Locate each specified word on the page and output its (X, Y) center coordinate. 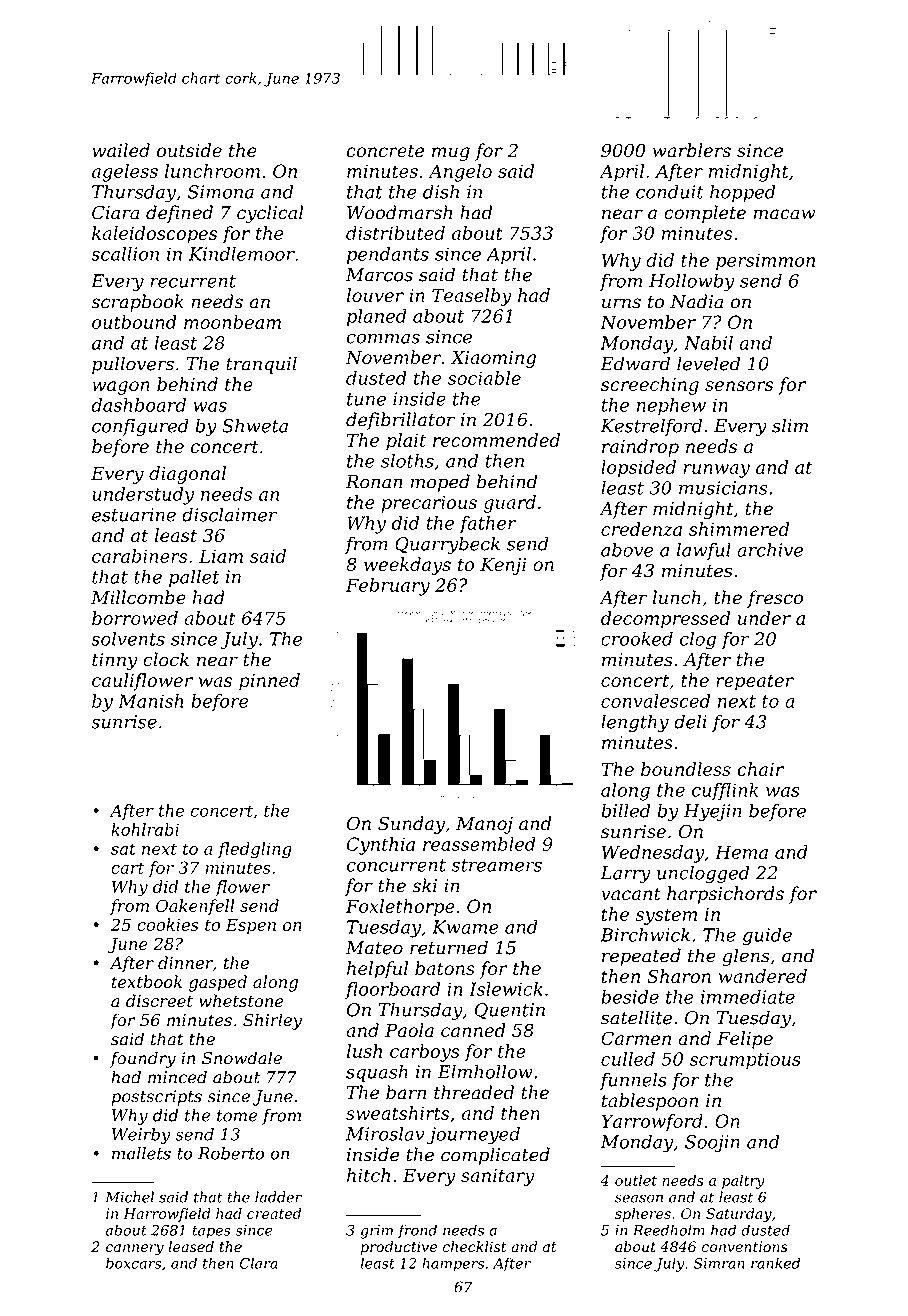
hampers (453, 1264)
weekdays (407, 566)
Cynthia (381, 846)
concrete (385, 151)
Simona (221, 192)
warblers (692, 150)
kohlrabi (145, 829)
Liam (221, 556)
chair (760, 769)
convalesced (655, 701)
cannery (135, 1249)
